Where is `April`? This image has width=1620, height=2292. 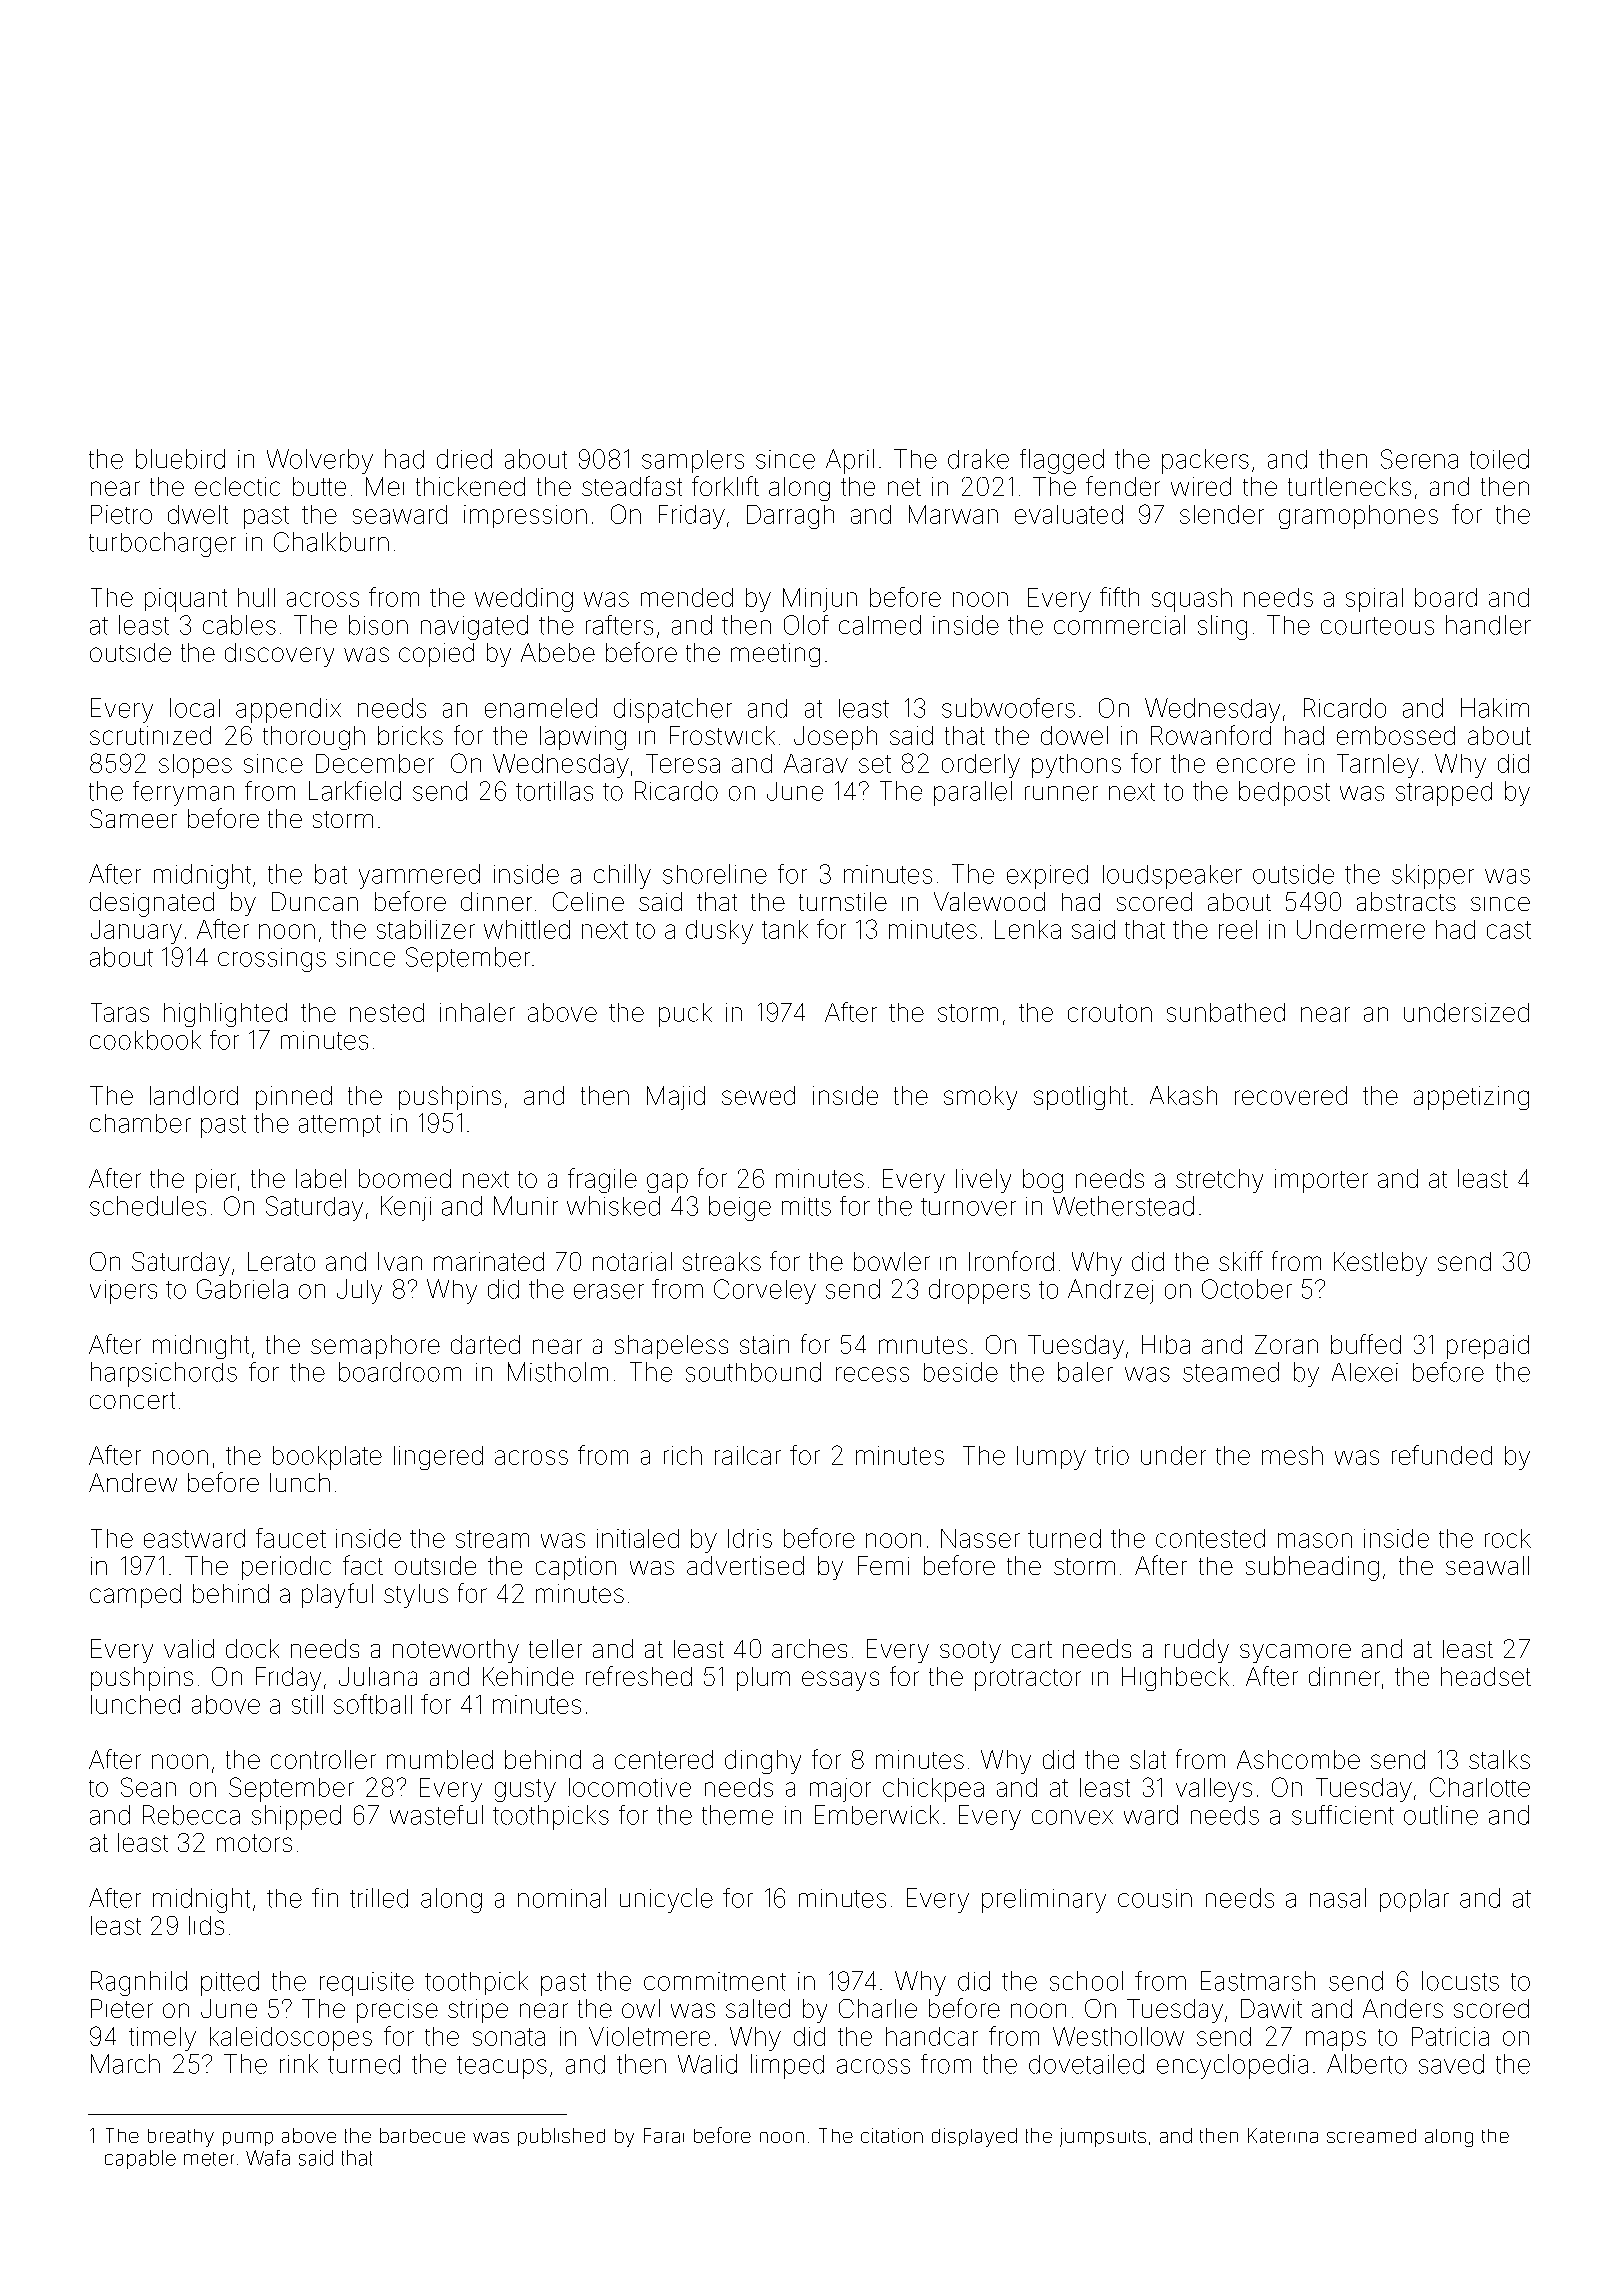 April is located at coordinates (850, 461).
